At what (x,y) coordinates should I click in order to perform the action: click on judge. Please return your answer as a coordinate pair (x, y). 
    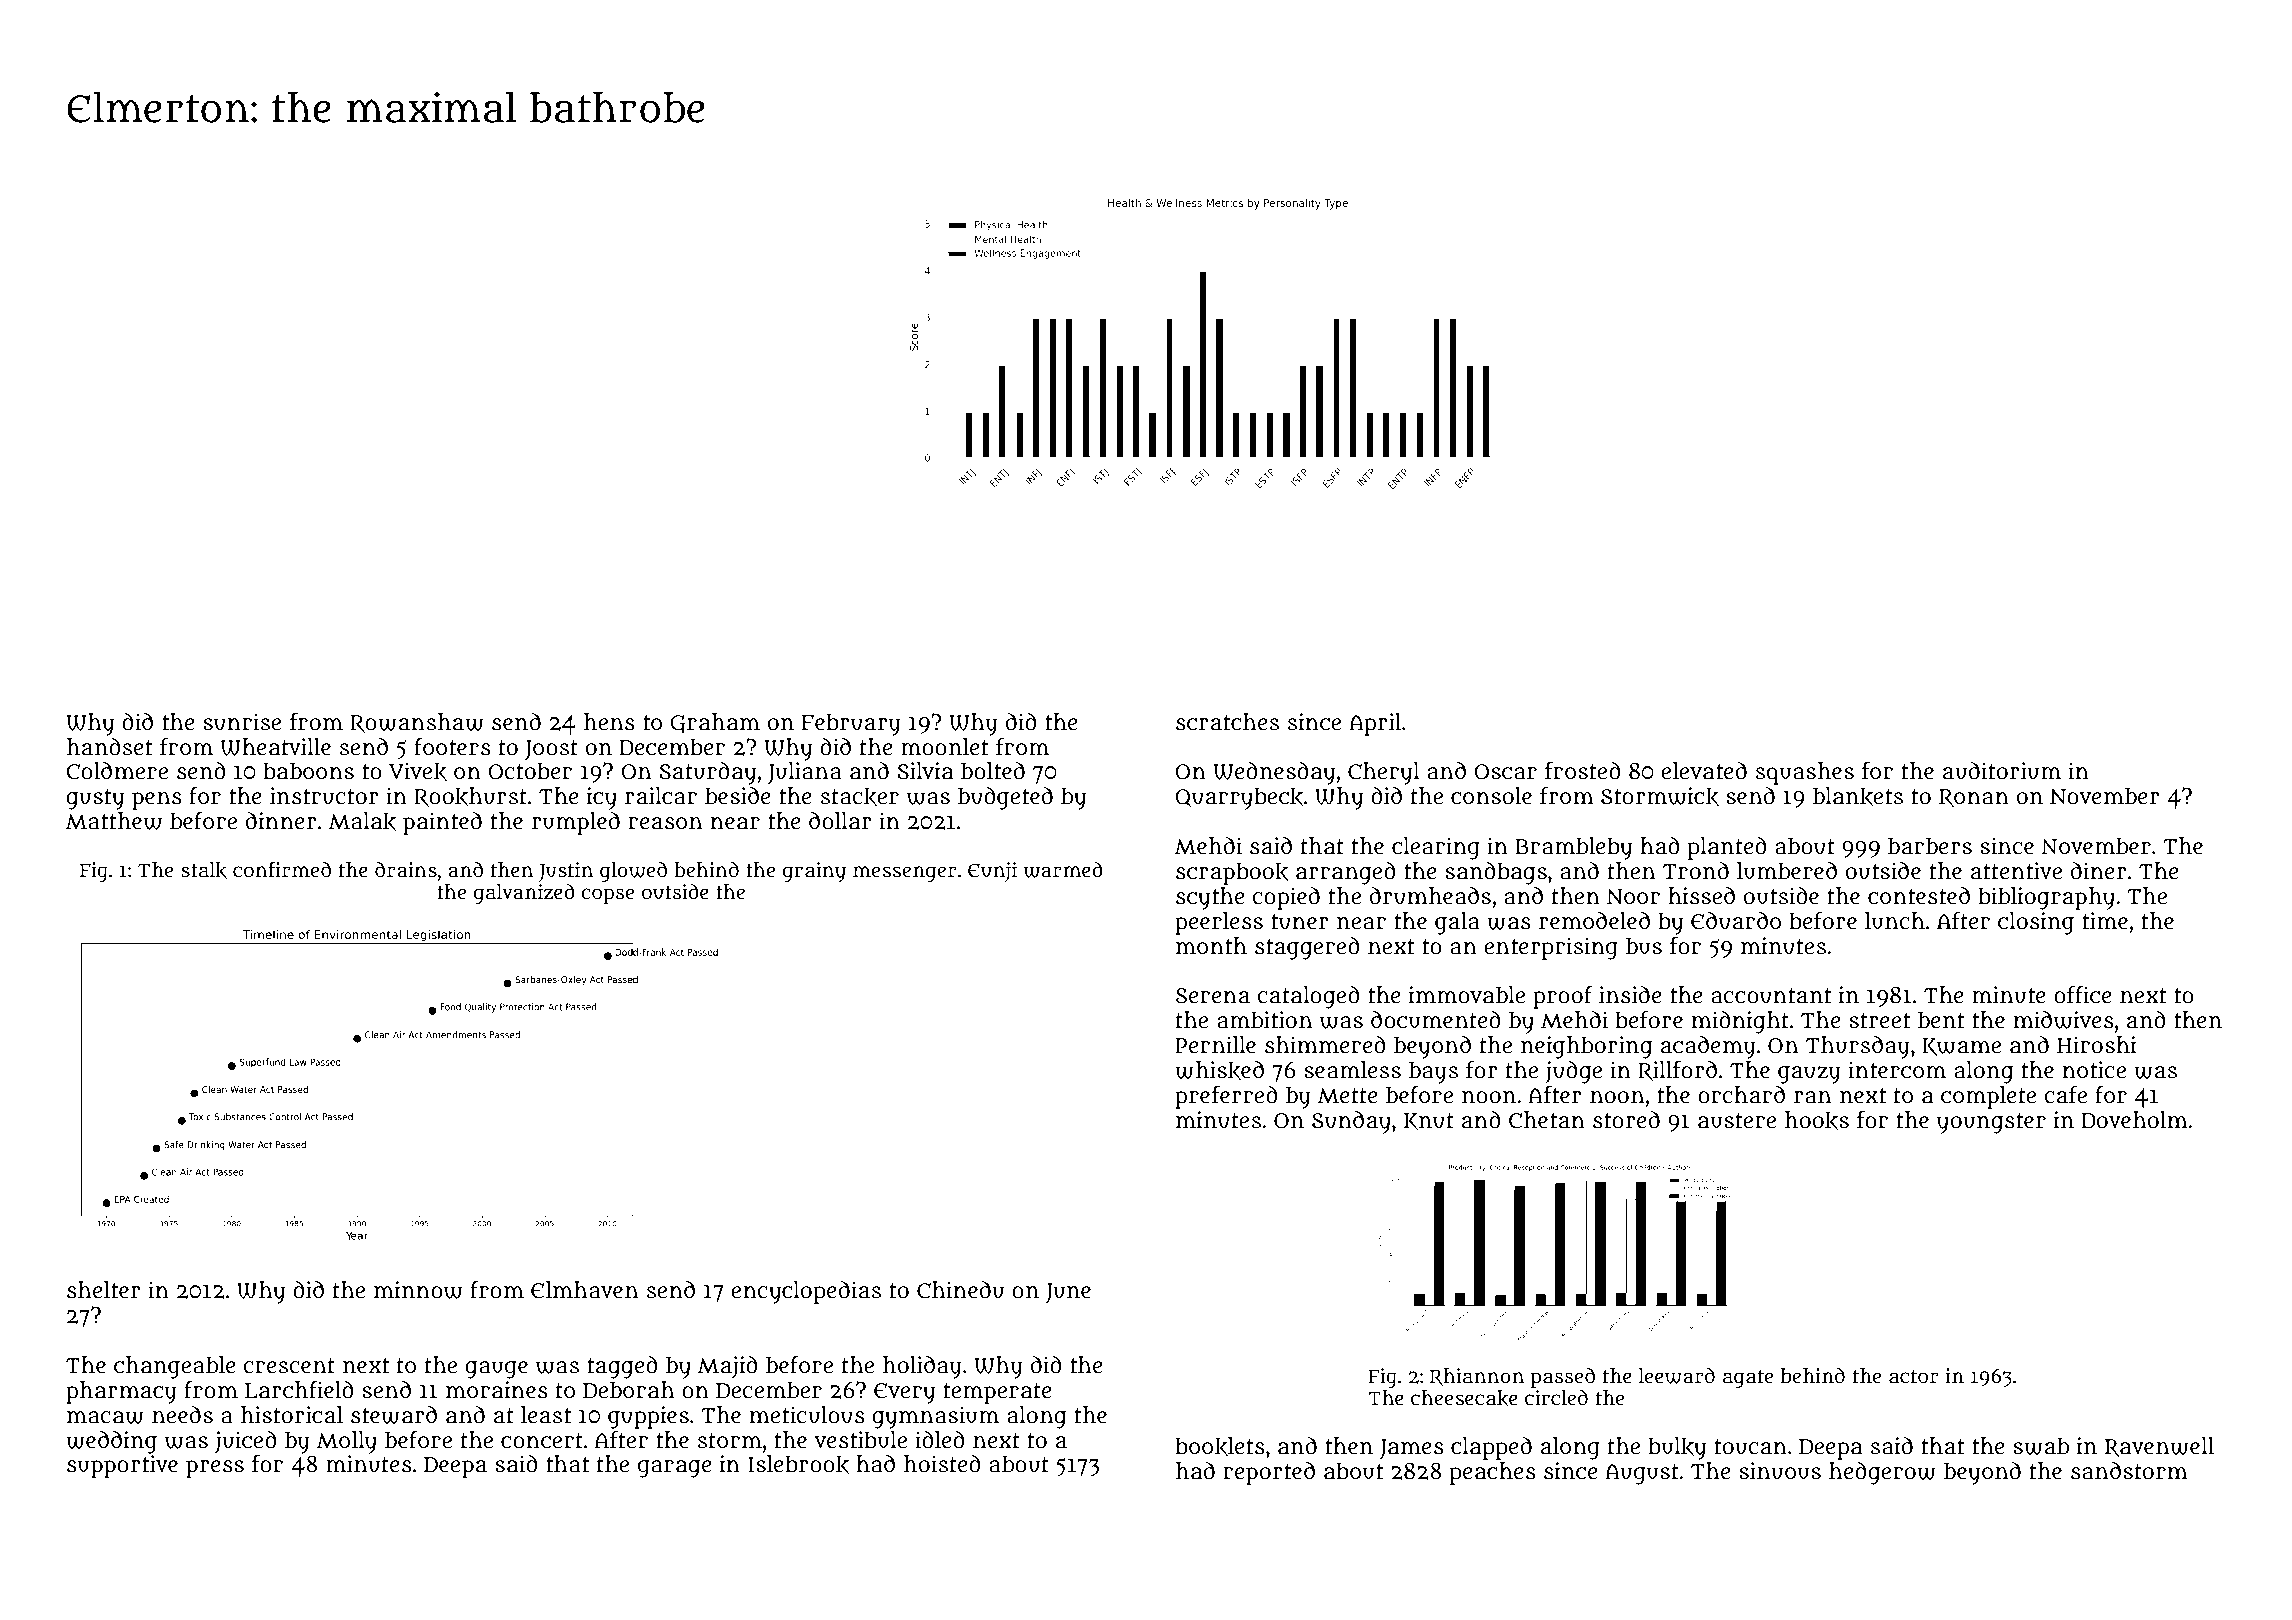
    Looking at the image, I should click on (1573, 1072).
